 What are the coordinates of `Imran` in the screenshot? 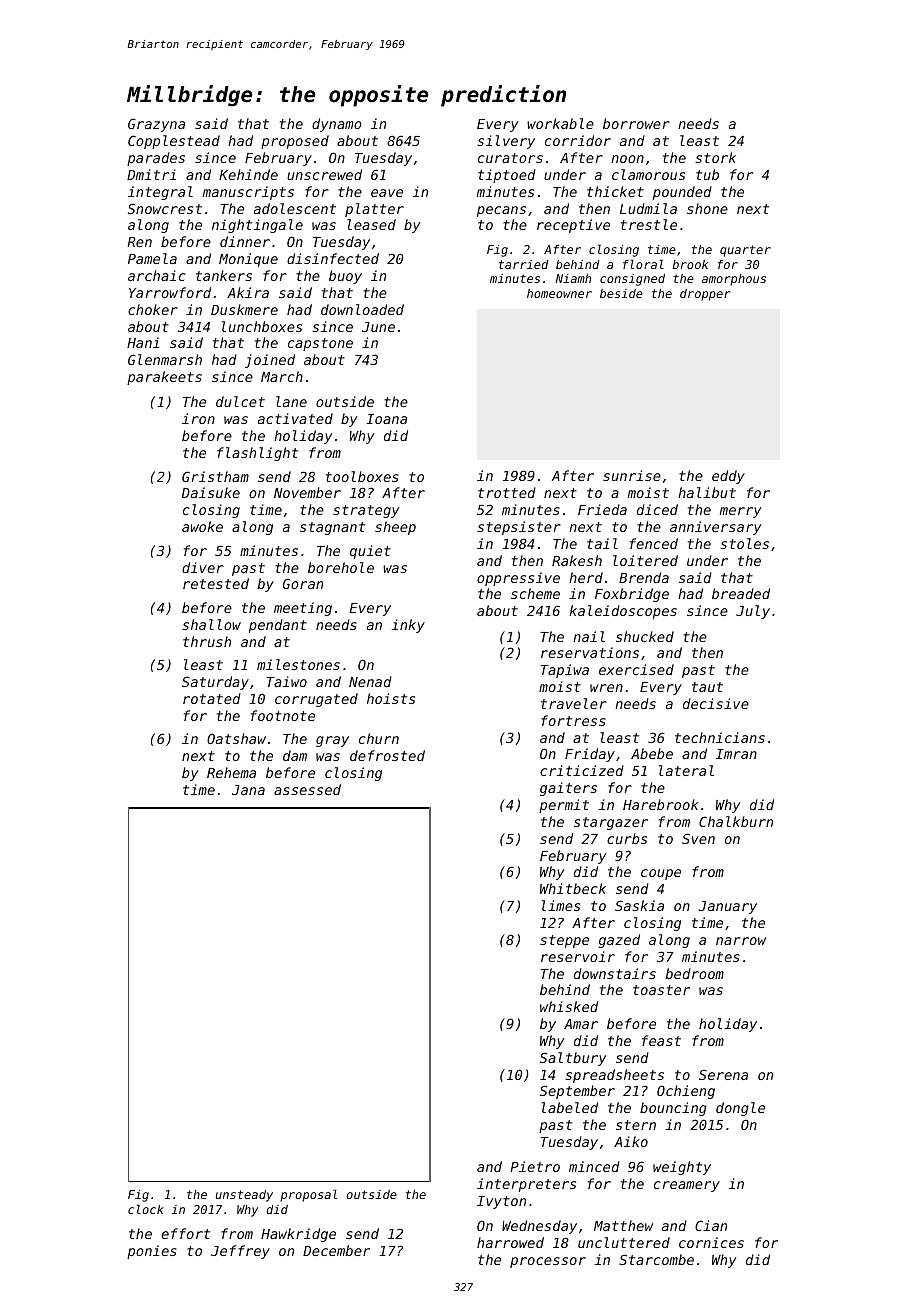 It's located at (736, 754).
